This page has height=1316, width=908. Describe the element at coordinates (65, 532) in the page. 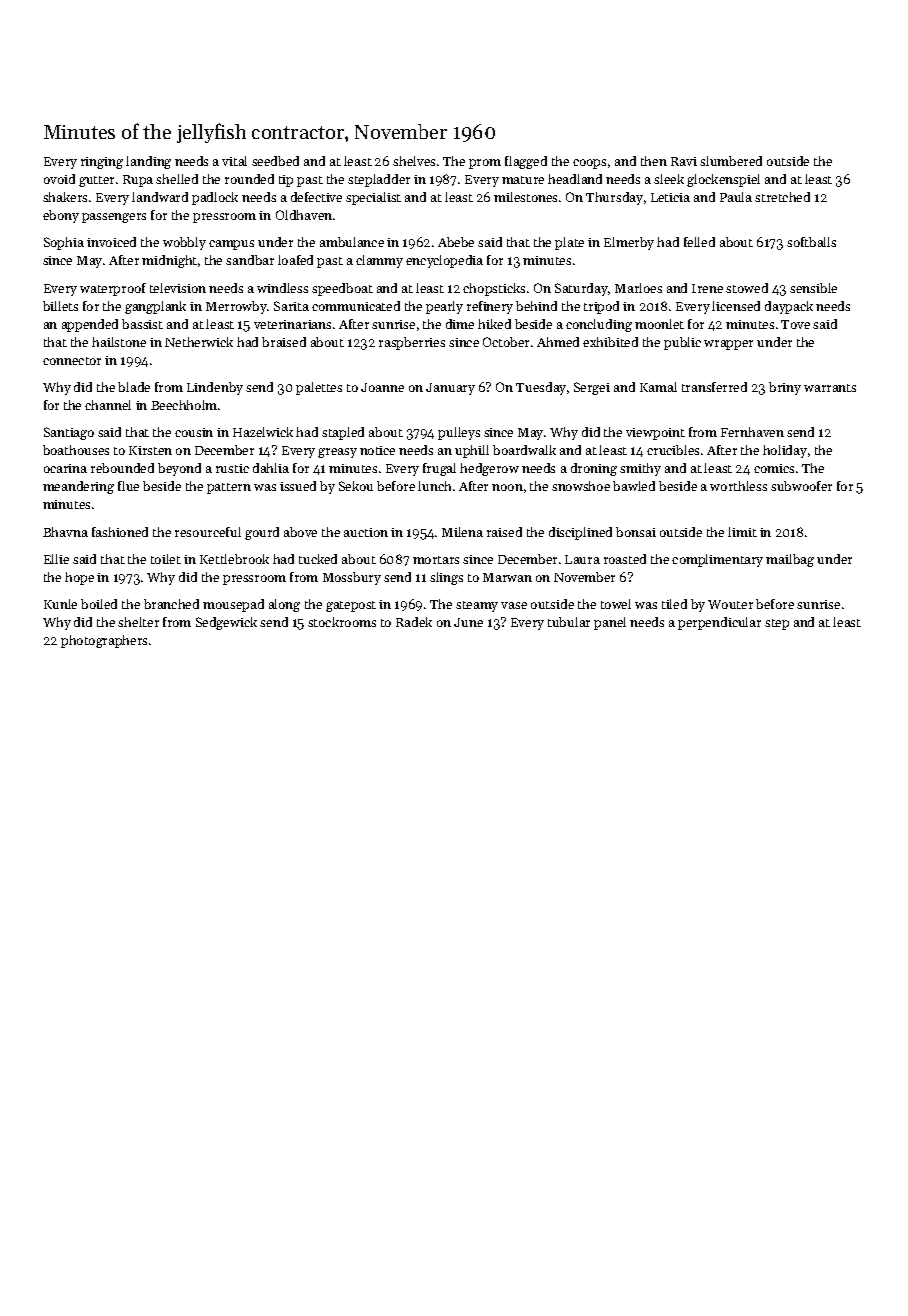

I see `Bhavna` at that location.
